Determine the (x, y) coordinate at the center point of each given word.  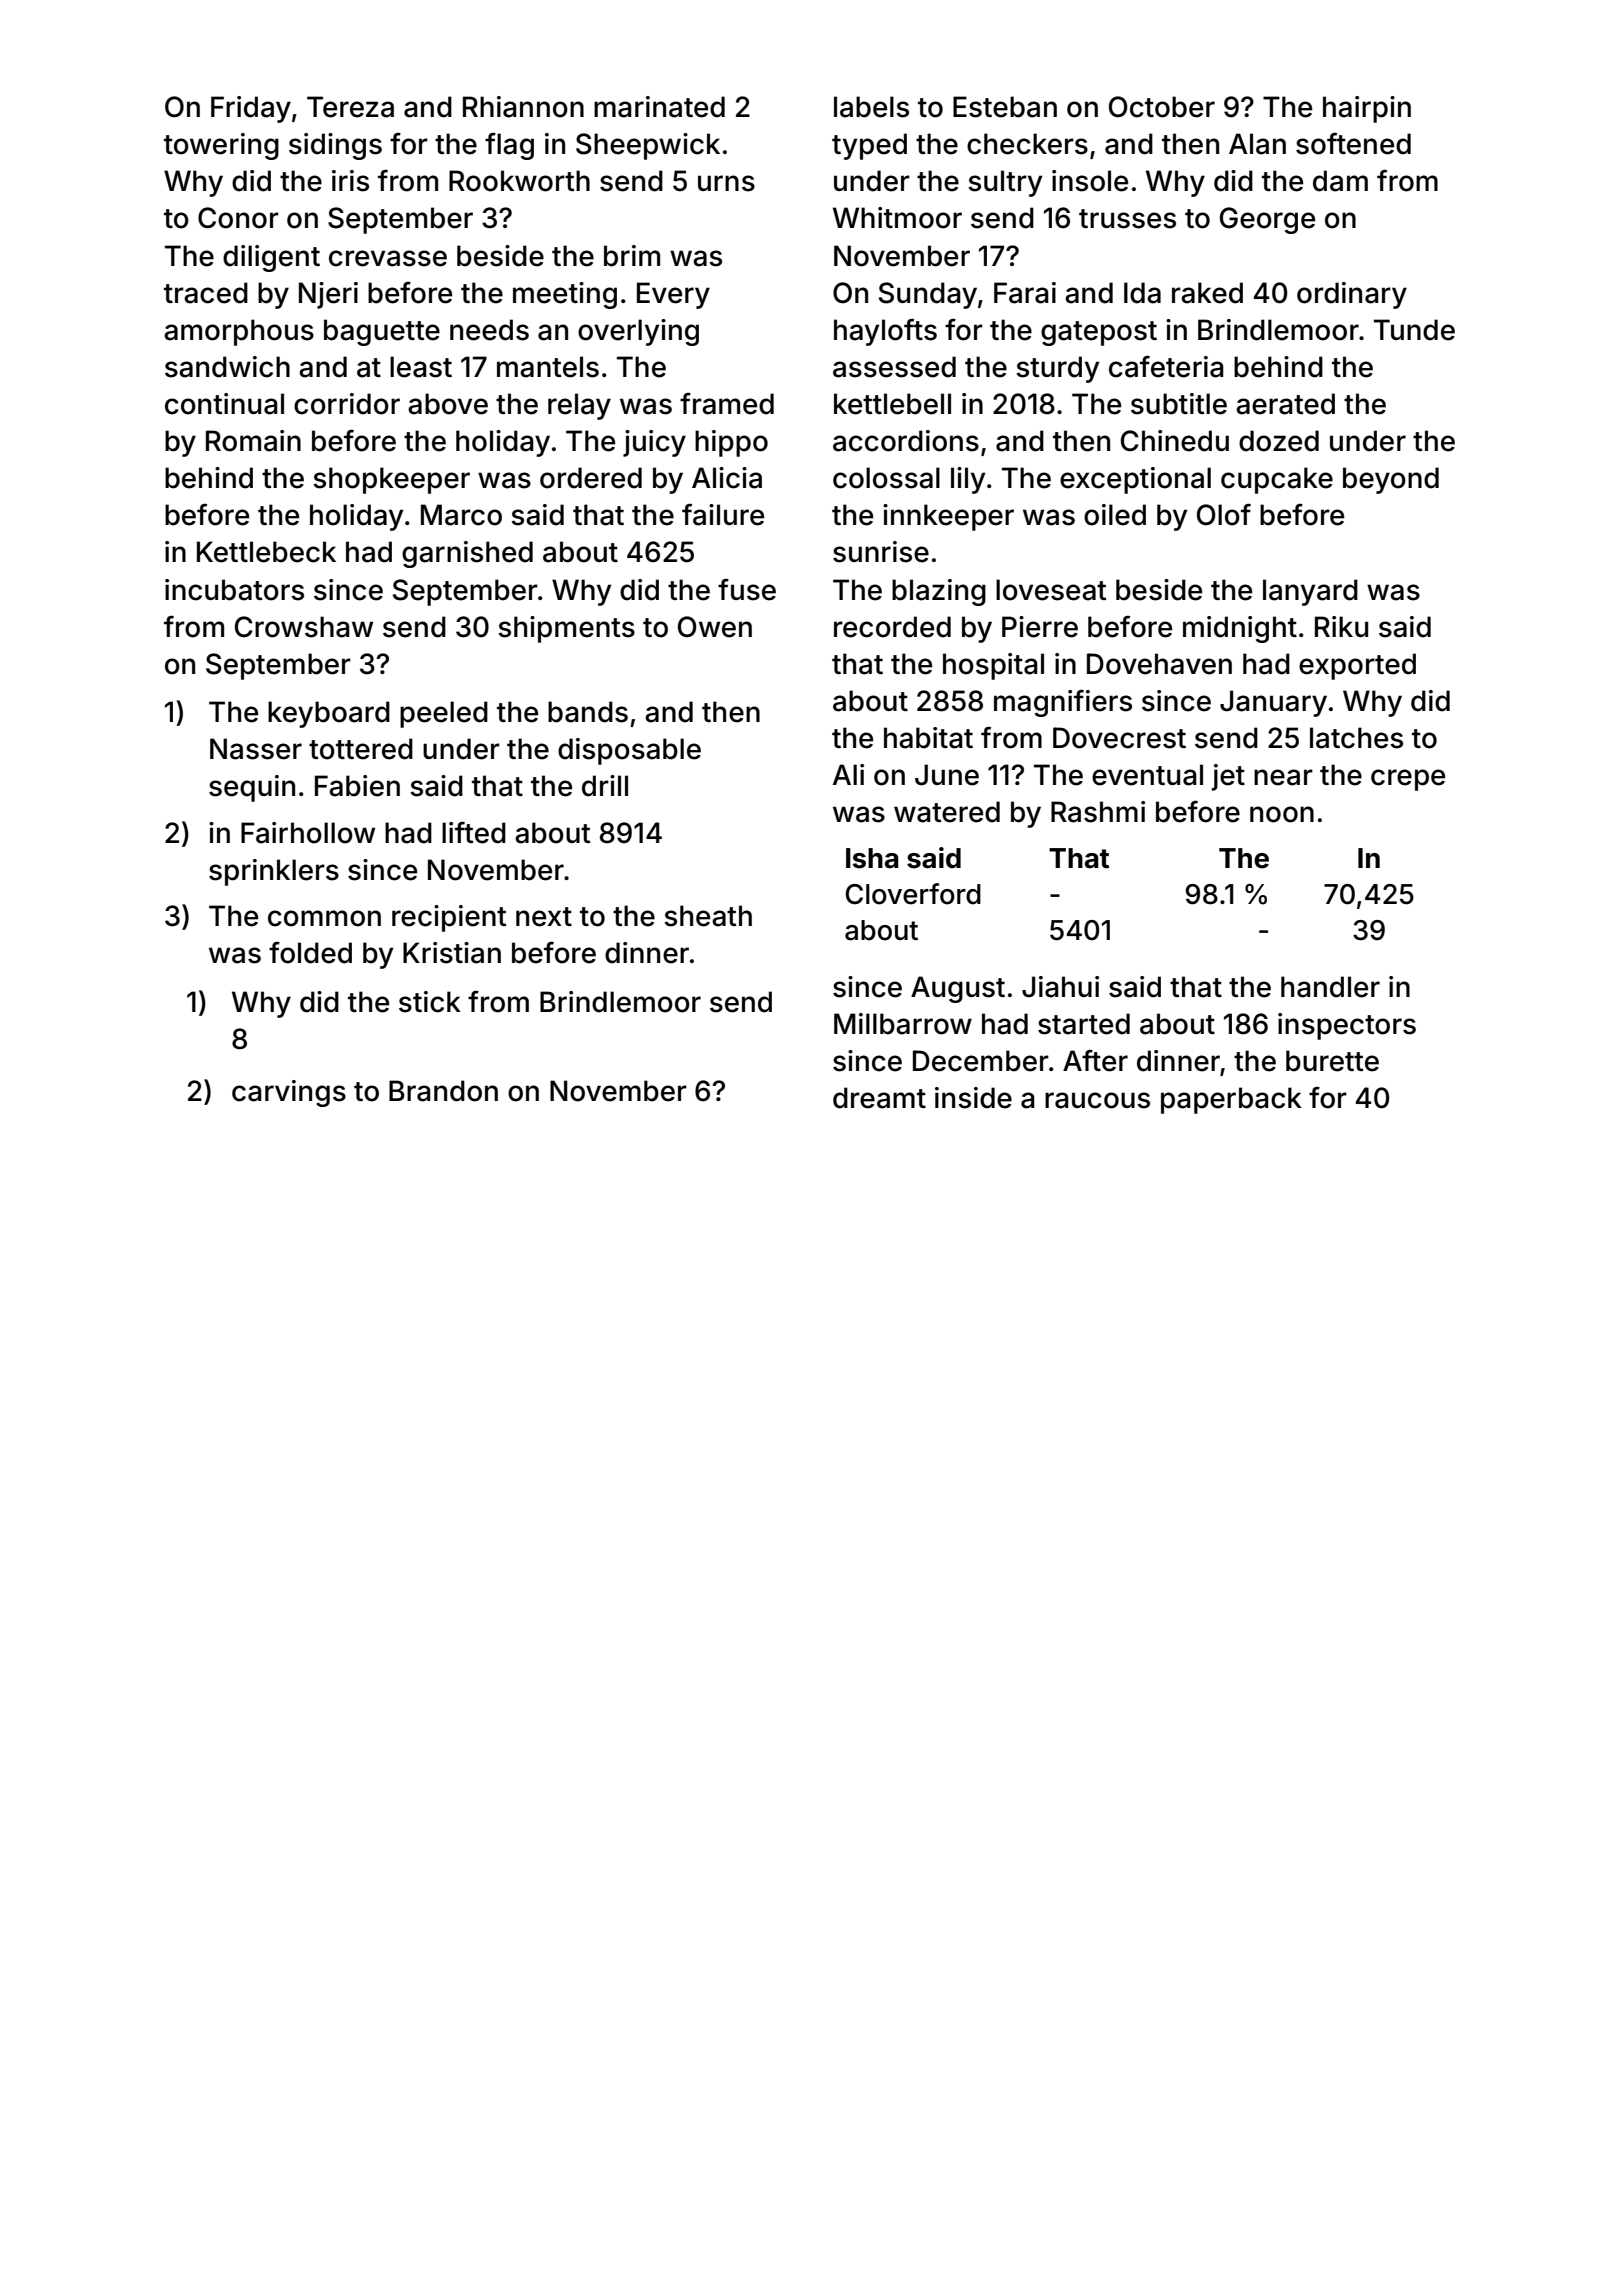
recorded (892, 627)
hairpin (1367, 109)
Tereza (350, 107)
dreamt (879, 1098)
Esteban (1005, 107)
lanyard (1310, 592)
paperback (1231, 1100)
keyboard (329, 714)
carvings (289, 1093)
